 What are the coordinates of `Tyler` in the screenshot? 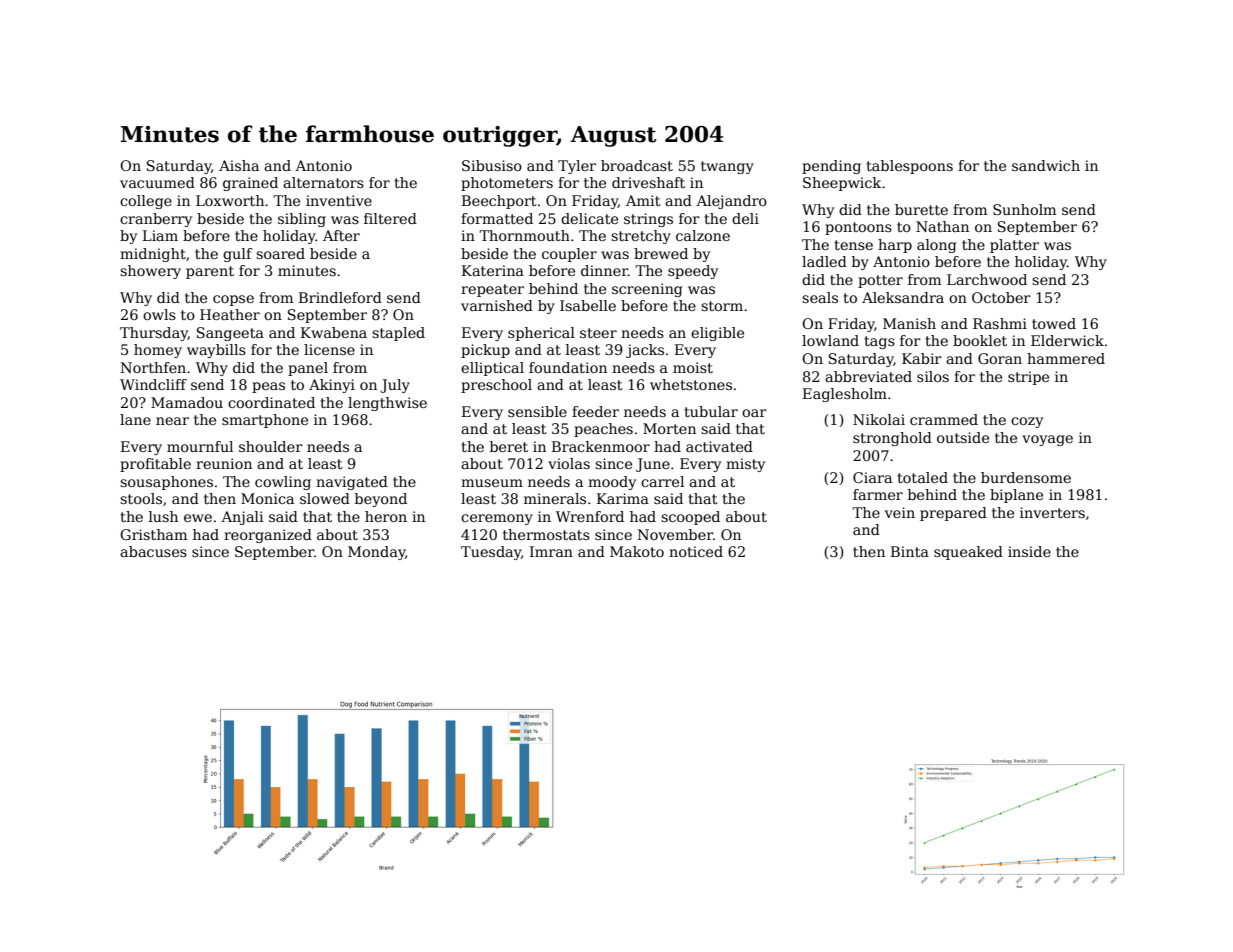 It's located at (577, 167).
